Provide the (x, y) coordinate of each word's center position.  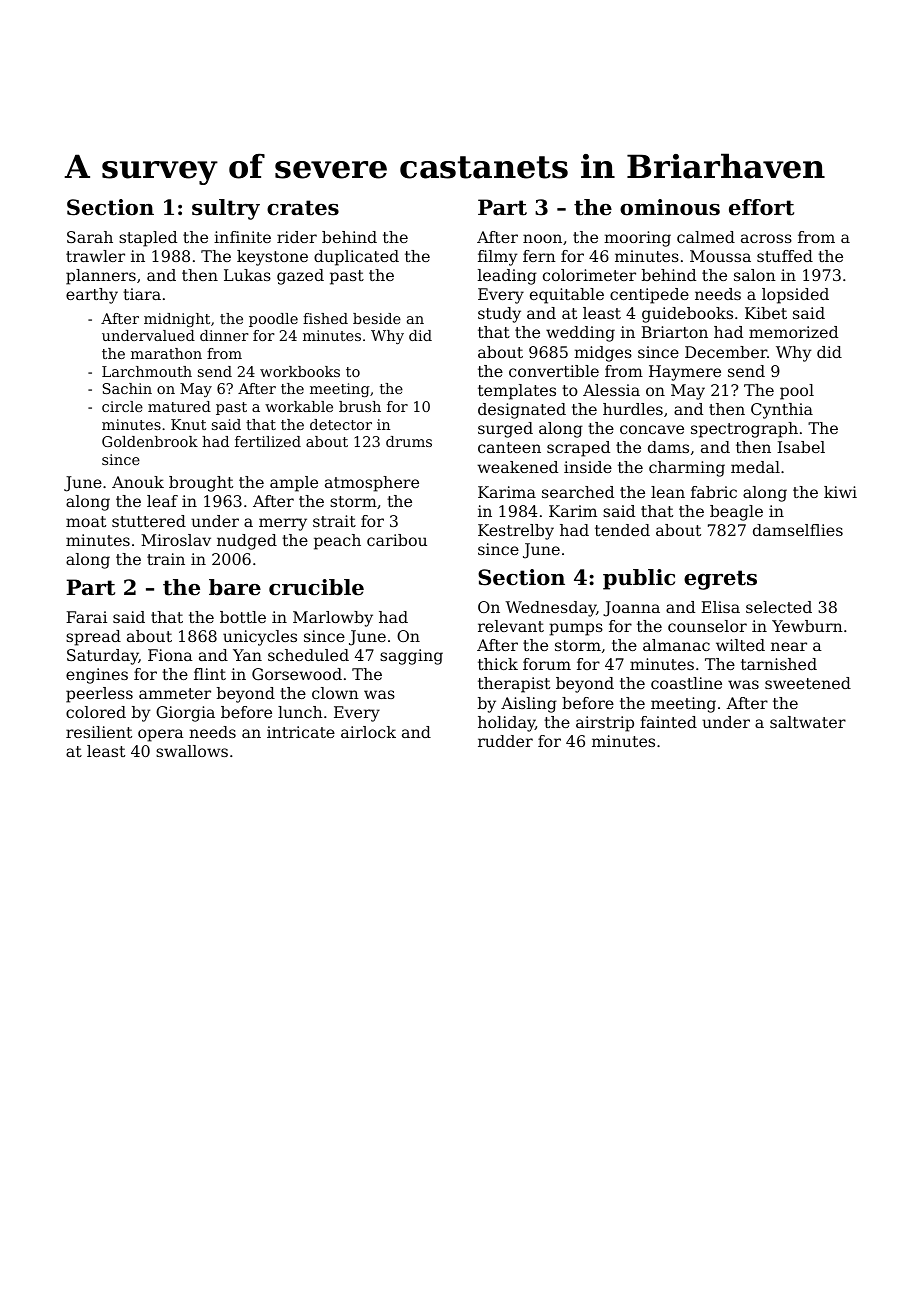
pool (797, 392)
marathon (166, 353)
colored (96, 712)
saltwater (808, 722)
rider (297, 237)
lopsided (795, 296)
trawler (95, 256)
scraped (578, 449)
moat (86, 521)
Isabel (801, 447)
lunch (300, 712)
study (499, 315)
